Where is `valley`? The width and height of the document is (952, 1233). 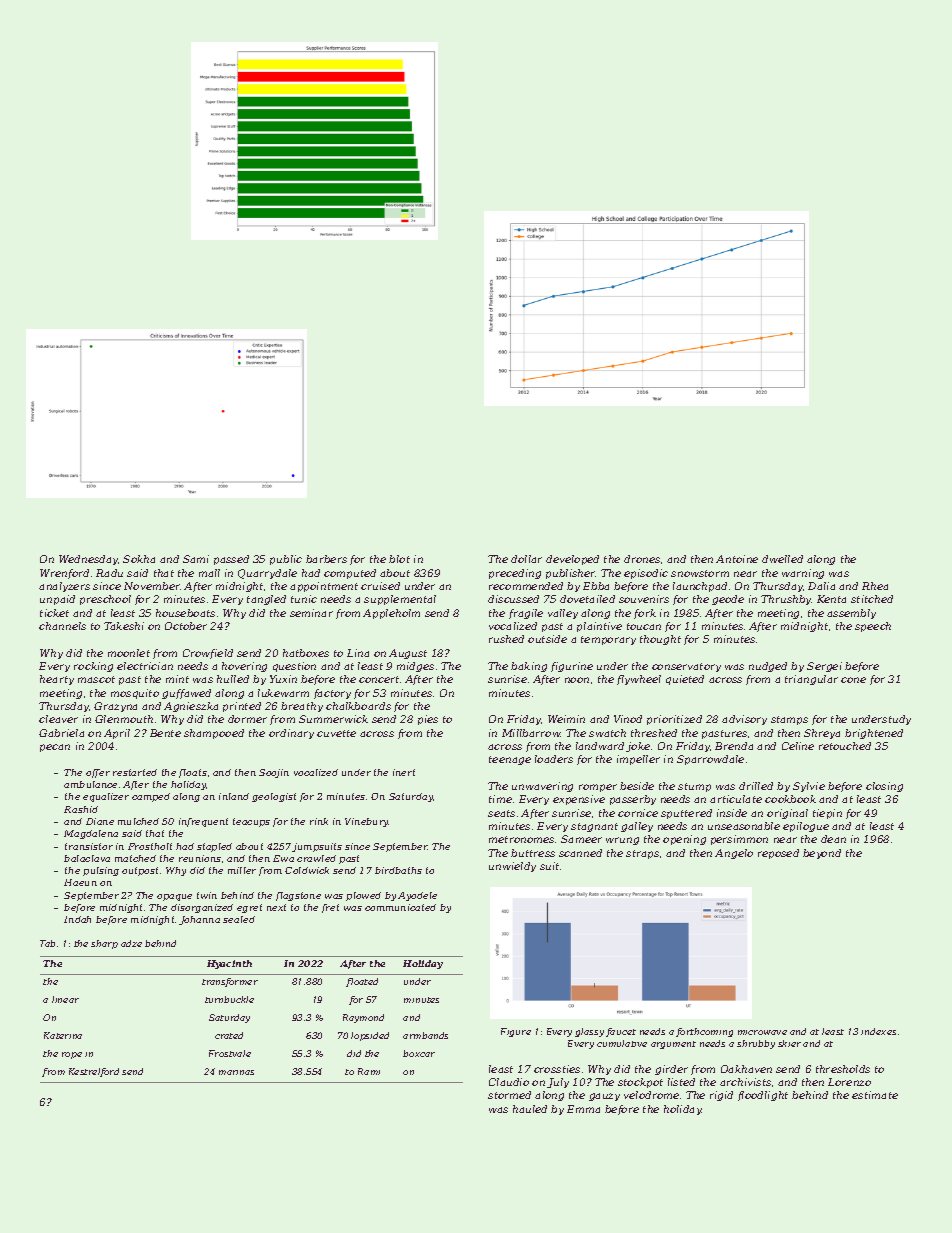
valley is located at coordinates (563, 614).
